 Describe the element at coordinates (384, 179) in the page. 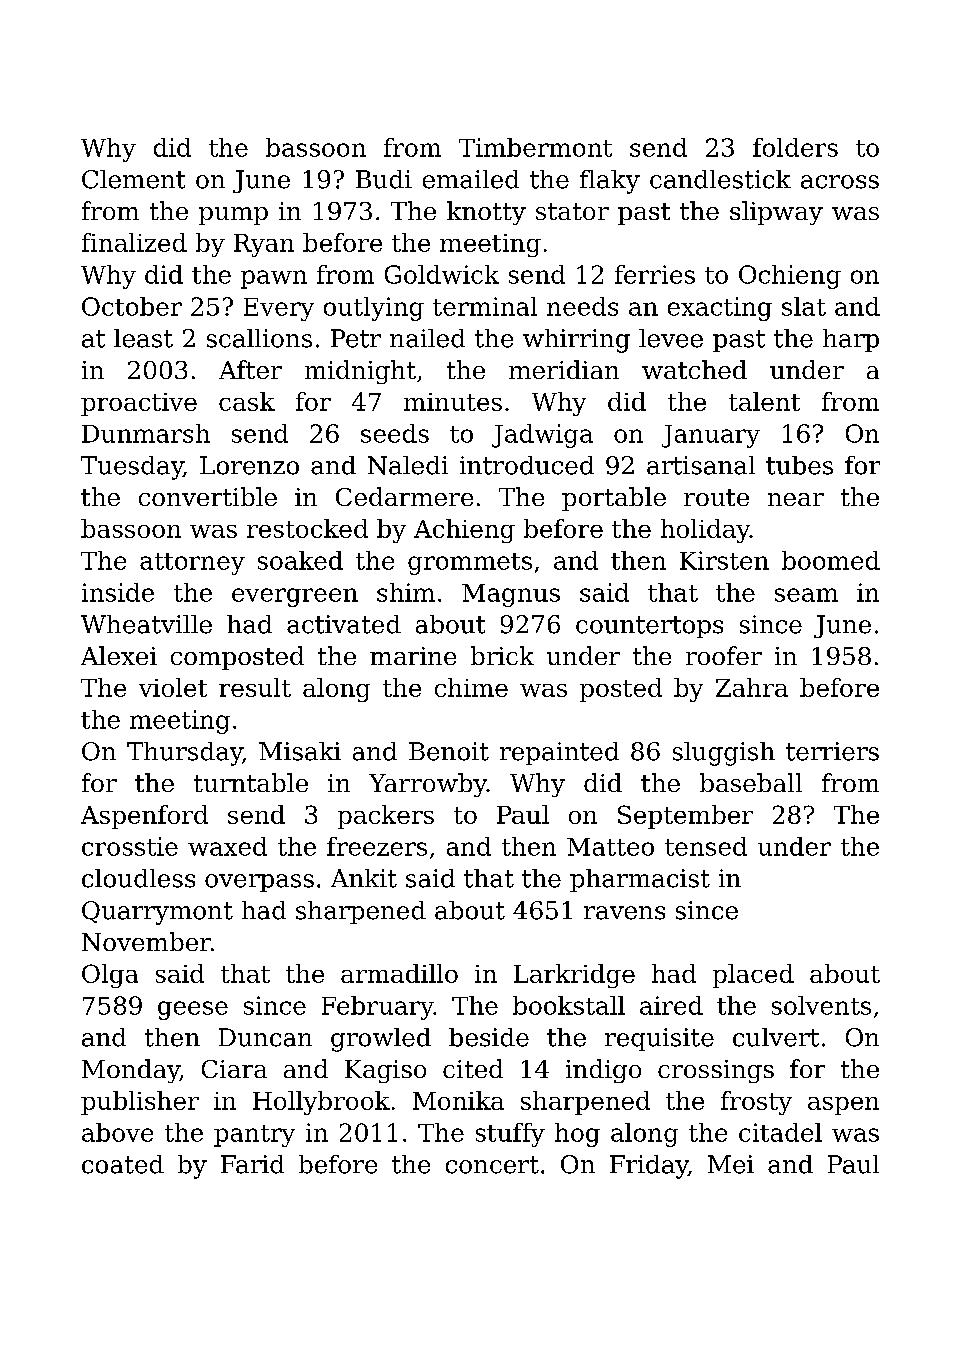

I see `Budi` at that location.
